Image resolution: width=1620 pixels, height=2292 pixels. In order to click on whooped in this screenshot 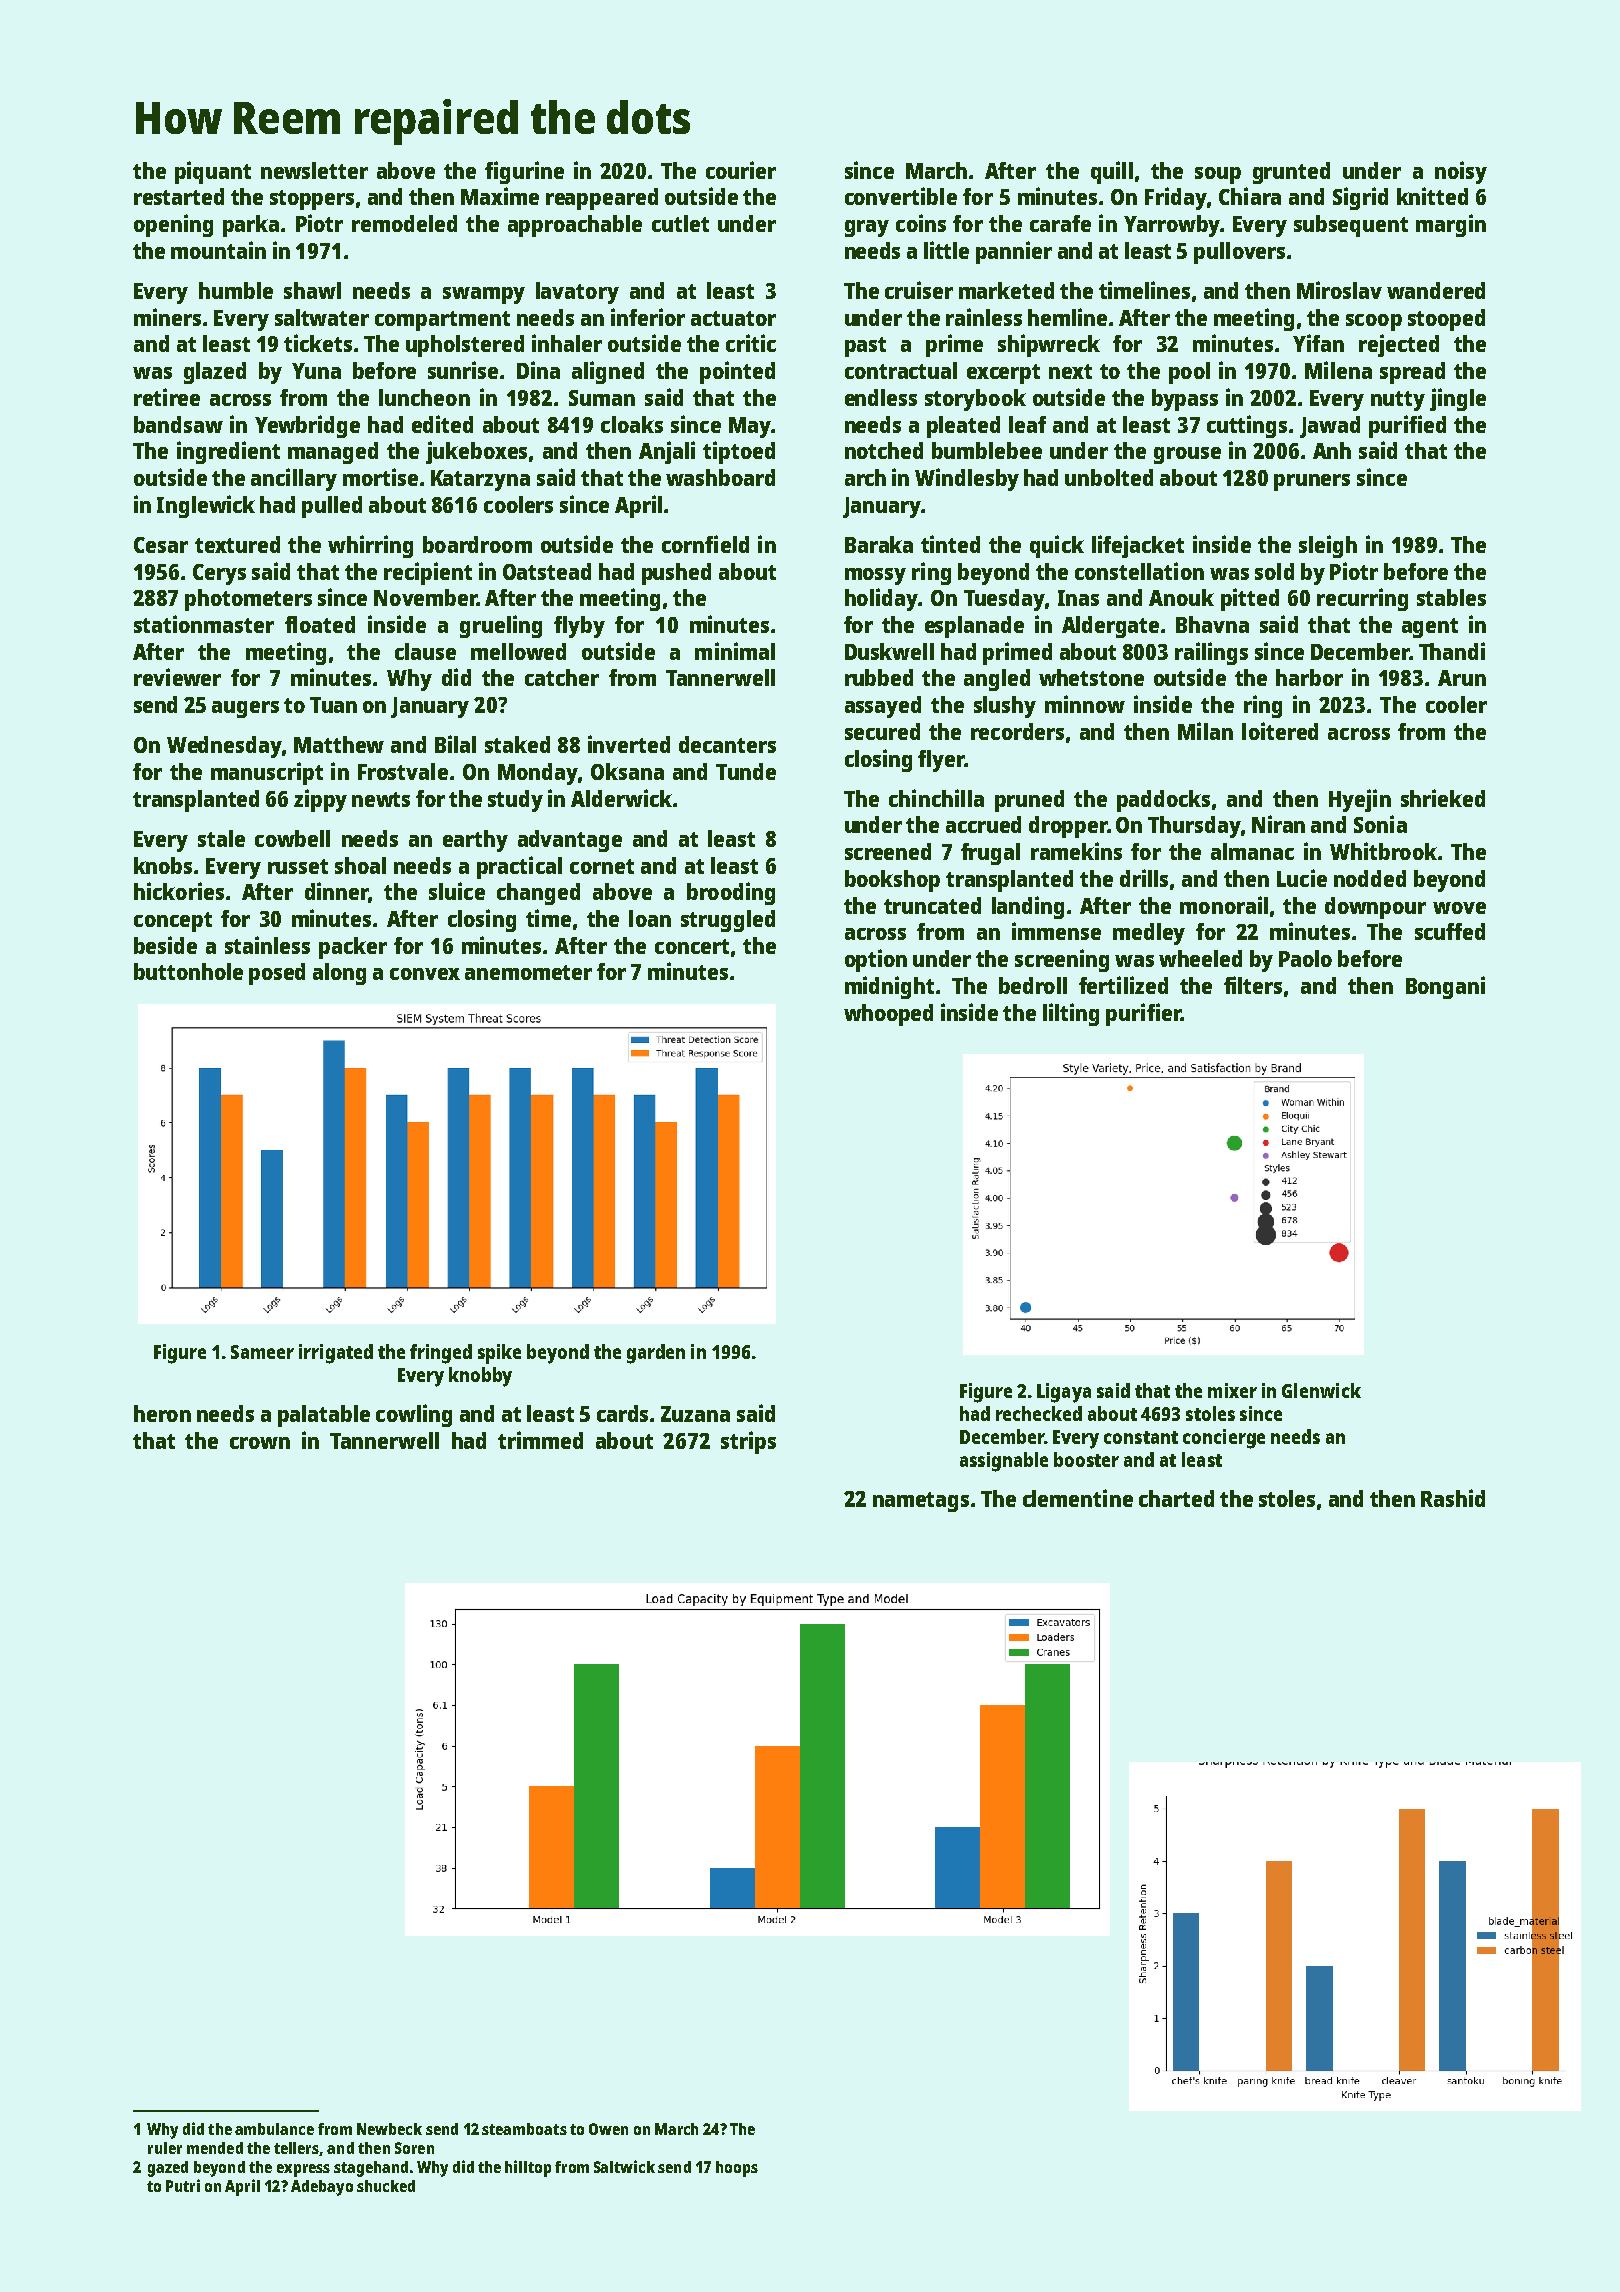, I will do `click(888, 1015)`.
